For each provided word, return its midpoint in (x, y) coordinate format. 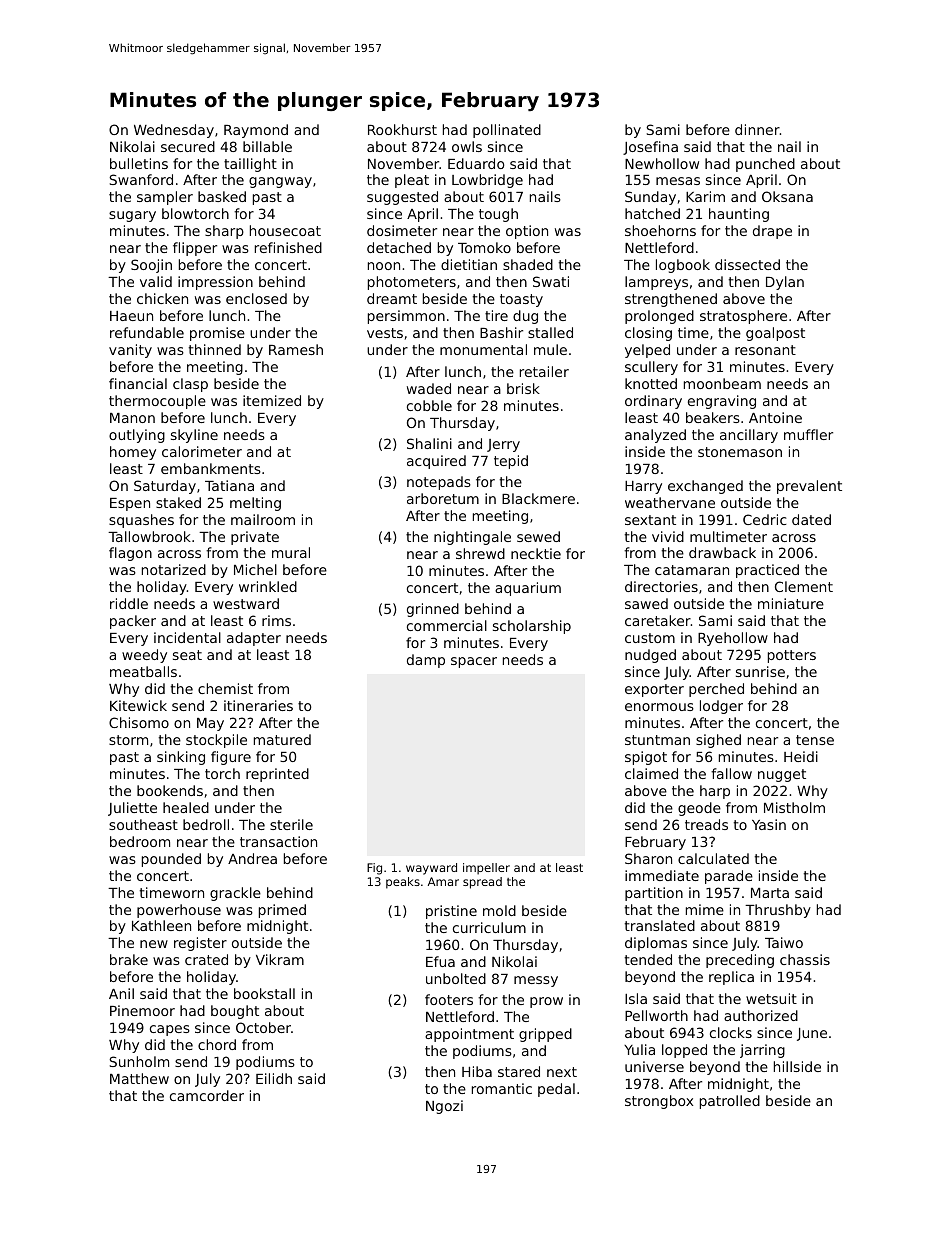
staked (178, 502)
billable (267, 146)
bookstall (264, 993)
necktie (536, 553)
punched (765, 165)
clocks (731, 1032)
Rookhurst (402, 129)
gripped (545, 1035)
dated (811, 519)
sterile (291, 824)
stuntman (657, 740)
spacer (474, 662)
